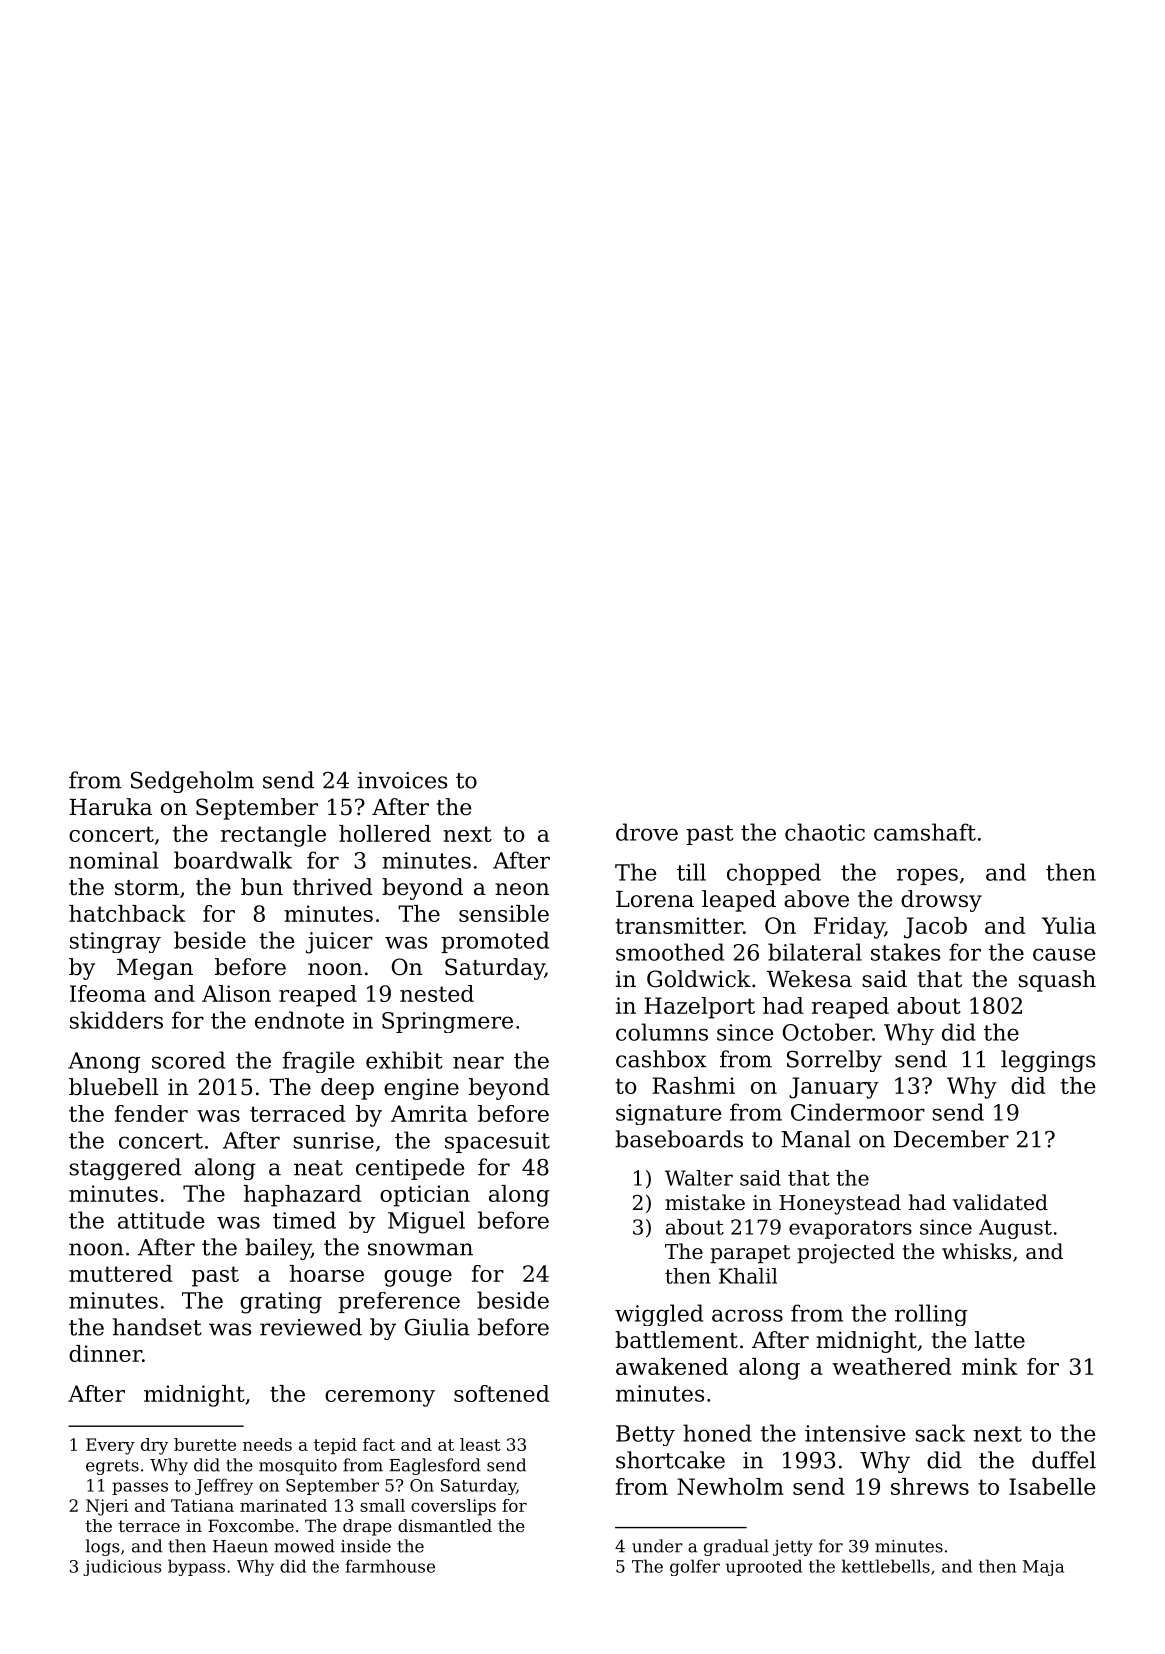 The image size is (1165, 1654). What do you see at coordinates (925, 832) in the screenshot?
I see `camshaft` at bounding box center [925, 832].
